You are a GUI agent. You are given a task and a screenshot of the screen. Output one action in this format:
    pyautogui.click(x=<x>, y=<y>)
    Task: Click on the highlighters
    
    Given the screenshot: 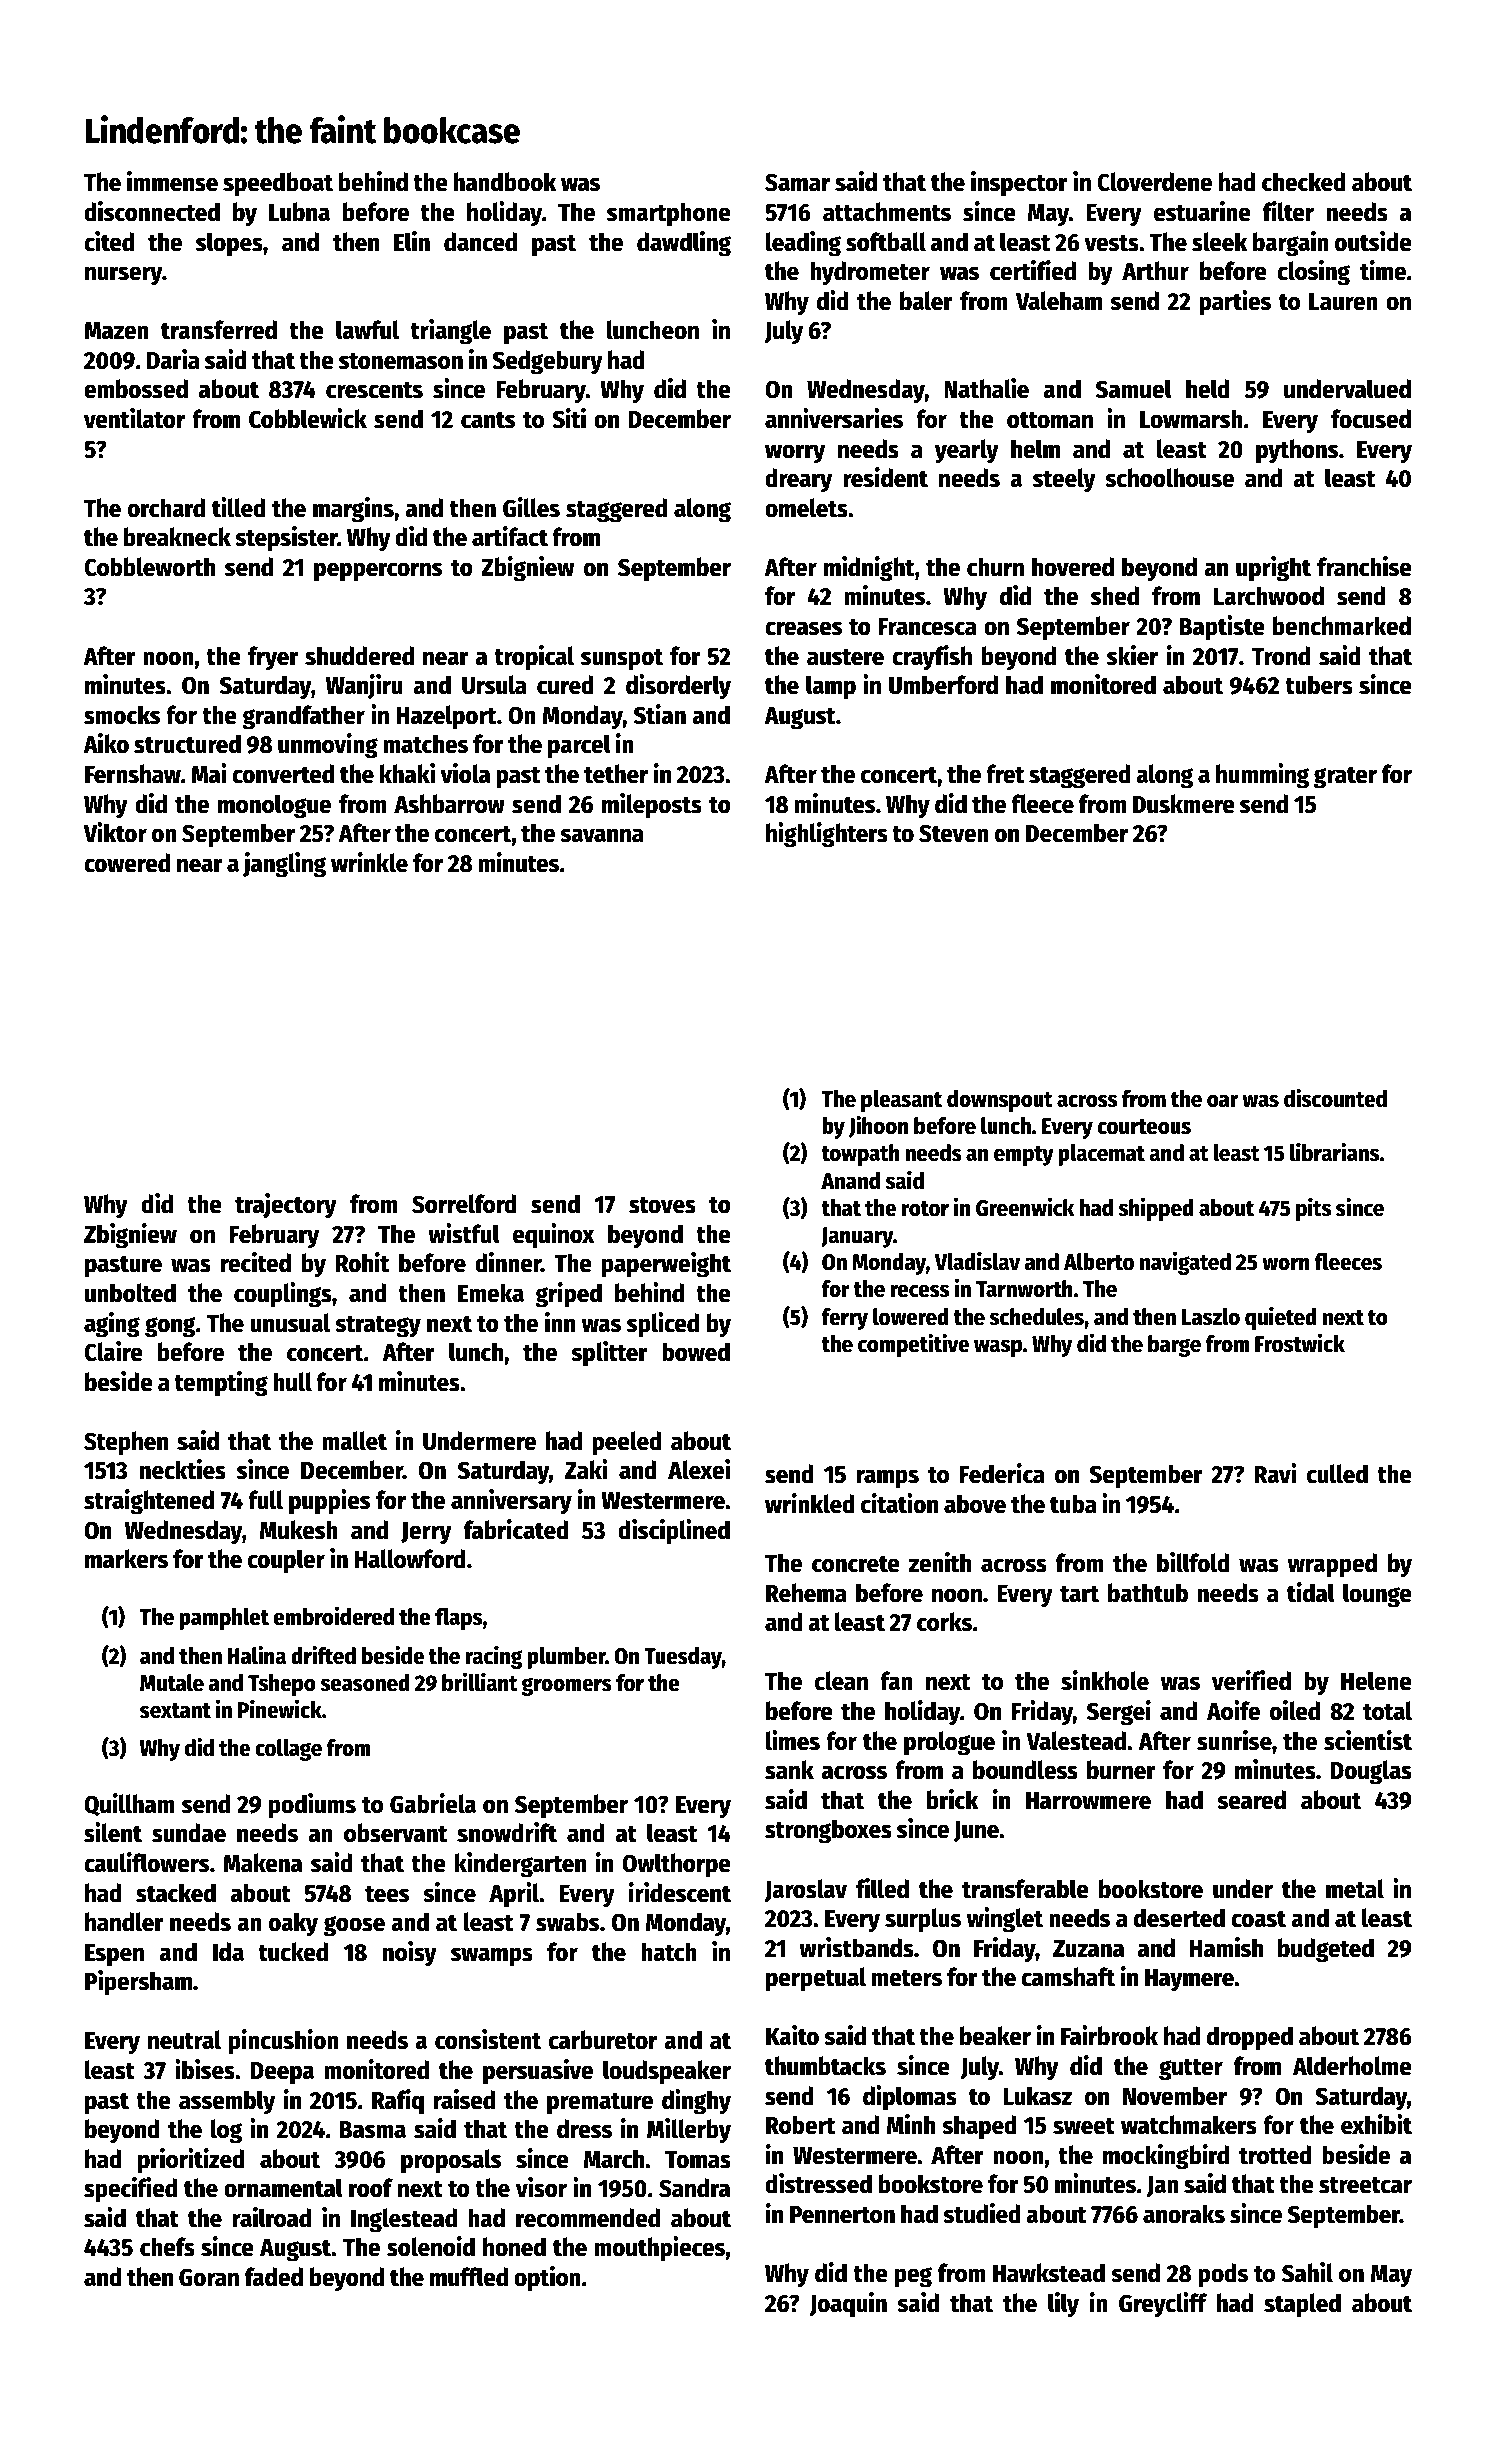 What is the action you would take?
    pyautogui.click(x=827, y=835)
